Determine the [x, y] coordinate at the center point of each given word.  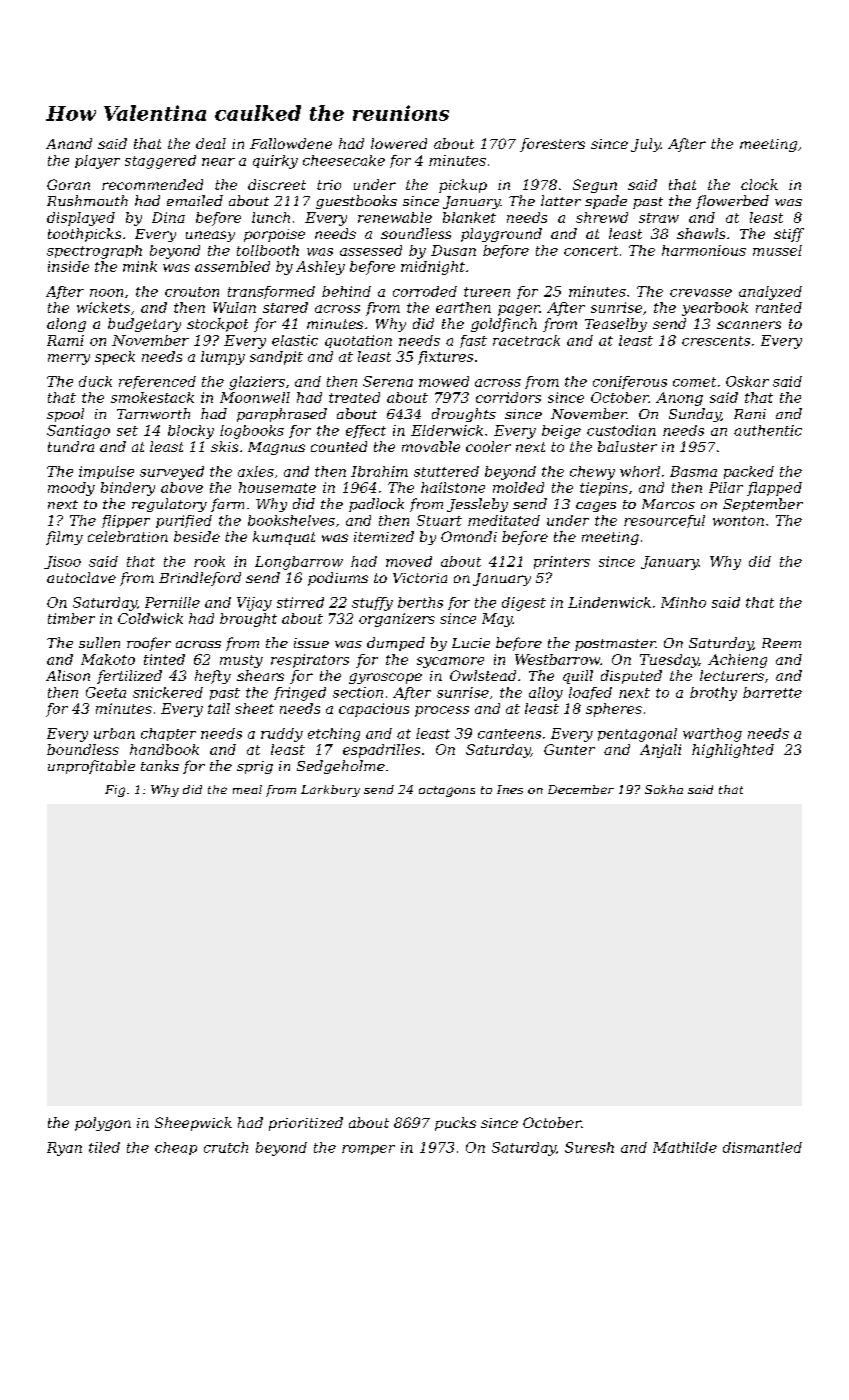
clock [759, 184]
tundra [71, 446]
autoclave [81, 577]
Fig [115, 791]
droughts [464, 415]
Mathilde [685, 1147]
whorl [640, 471]
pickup [463, 186]
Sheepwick [193, 1124]
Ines [510, 789]
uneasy [210, 236]
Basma [693, 471]
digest [524, 604]
